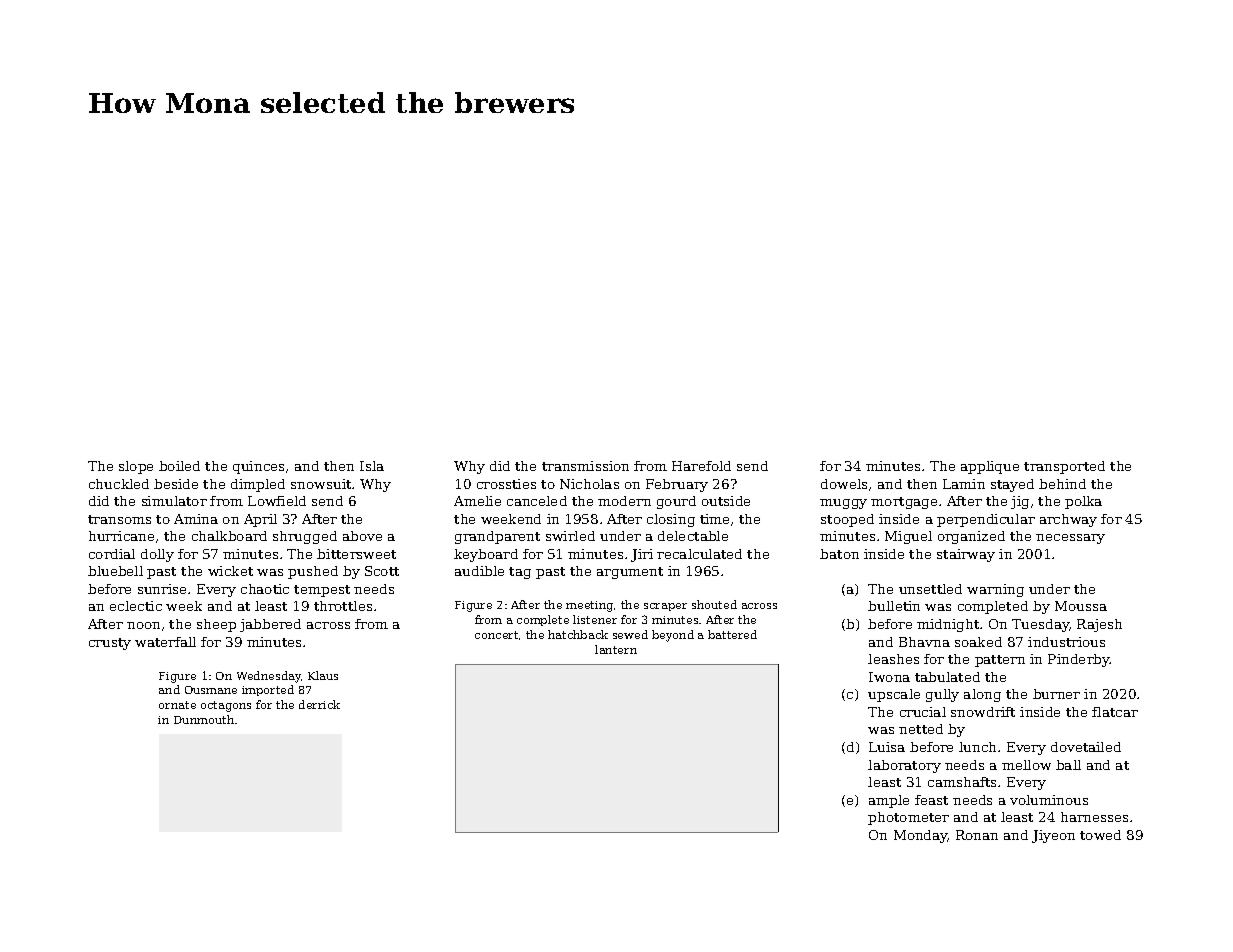 The width and height of the page is (1233, 952). What do you see at coordinates (921, 836) in the page?
I see `Monday` at bounding box center [921, 836].
